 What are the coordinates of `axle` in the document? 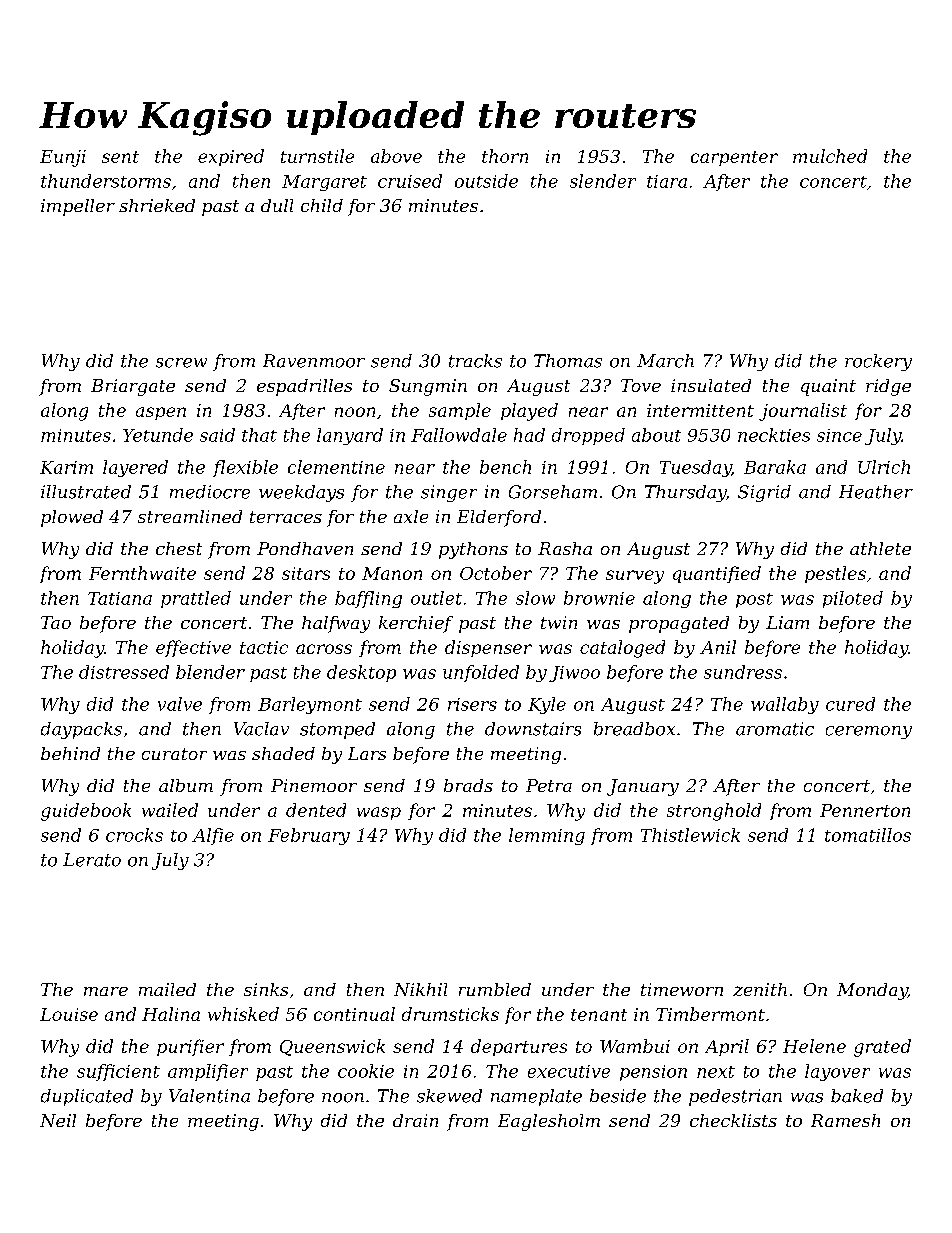 It's located at (411, 516).
